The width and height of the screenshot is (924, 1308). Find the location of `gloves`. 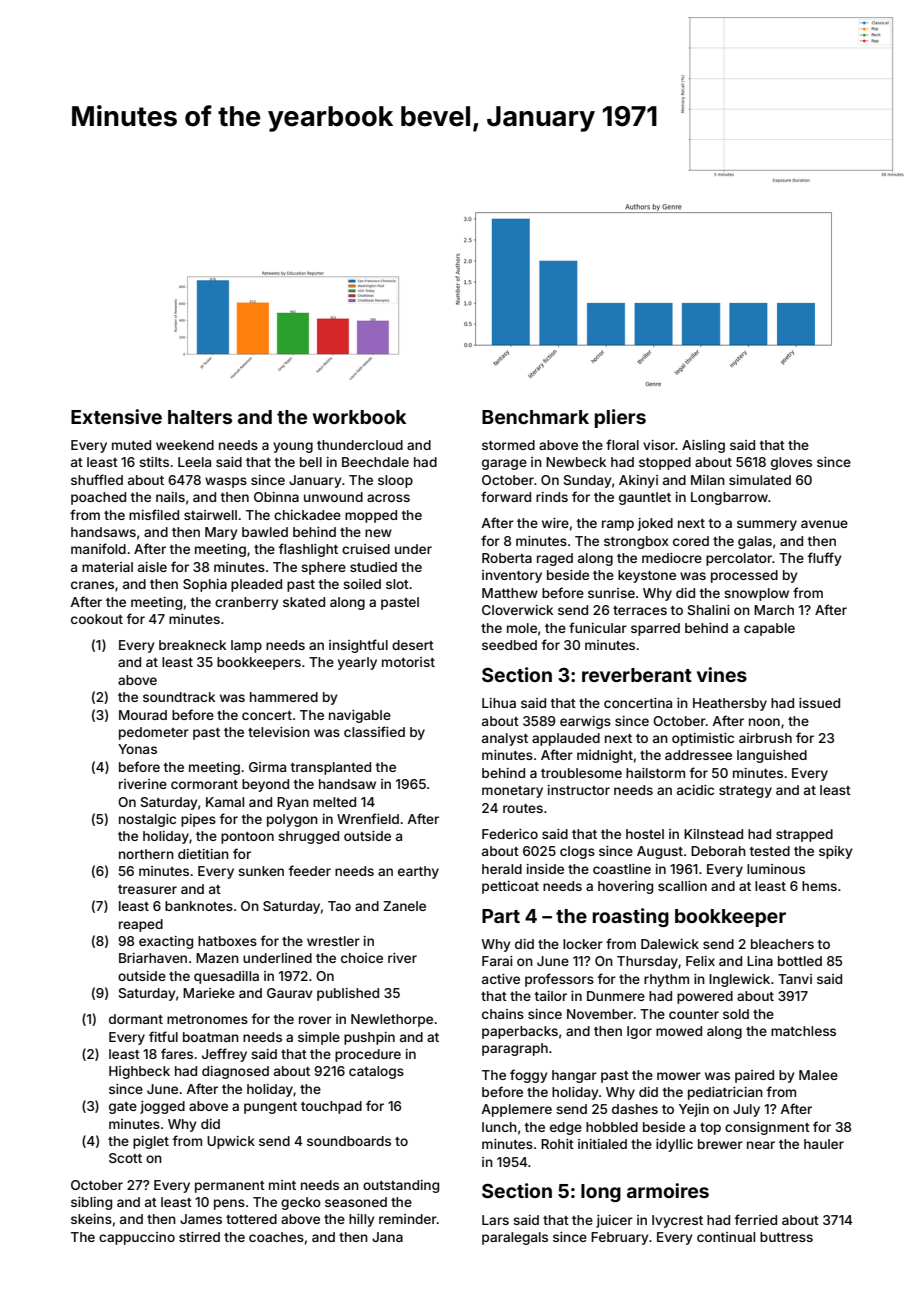

gloves is located at coordinates (791, 463).
